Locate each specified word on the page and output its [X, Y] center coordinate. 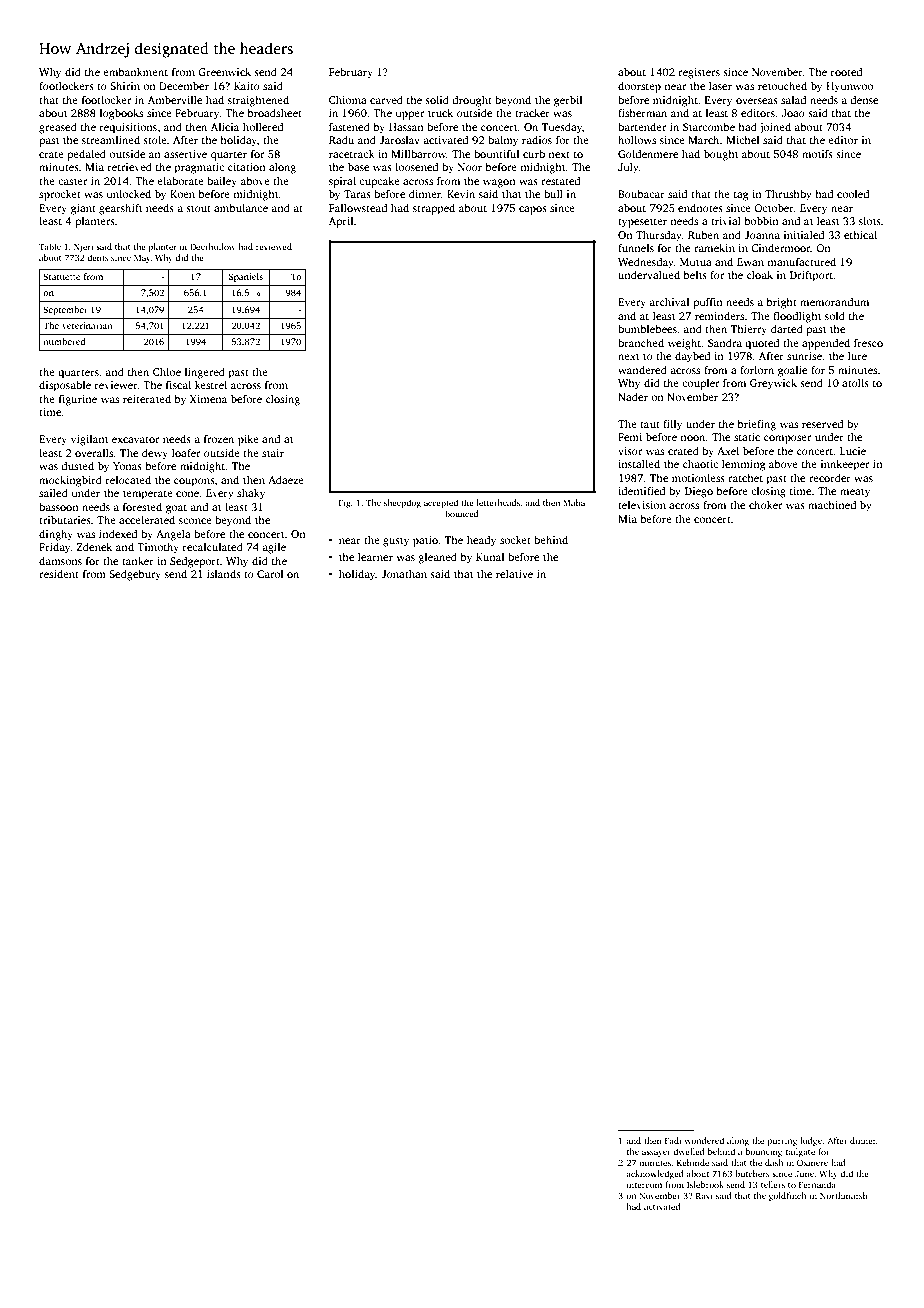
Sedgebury [135, 575]
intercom [644, 1184]
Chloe [167, 371]
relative [514, 573]
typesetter [642, 223]
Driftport [812, 276]
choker [765, 504]
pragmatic [199, 168]
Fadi [673, 1140]
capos [533, 210]
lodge [811, 1141]
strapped [434, 209]
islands [224, 573]
